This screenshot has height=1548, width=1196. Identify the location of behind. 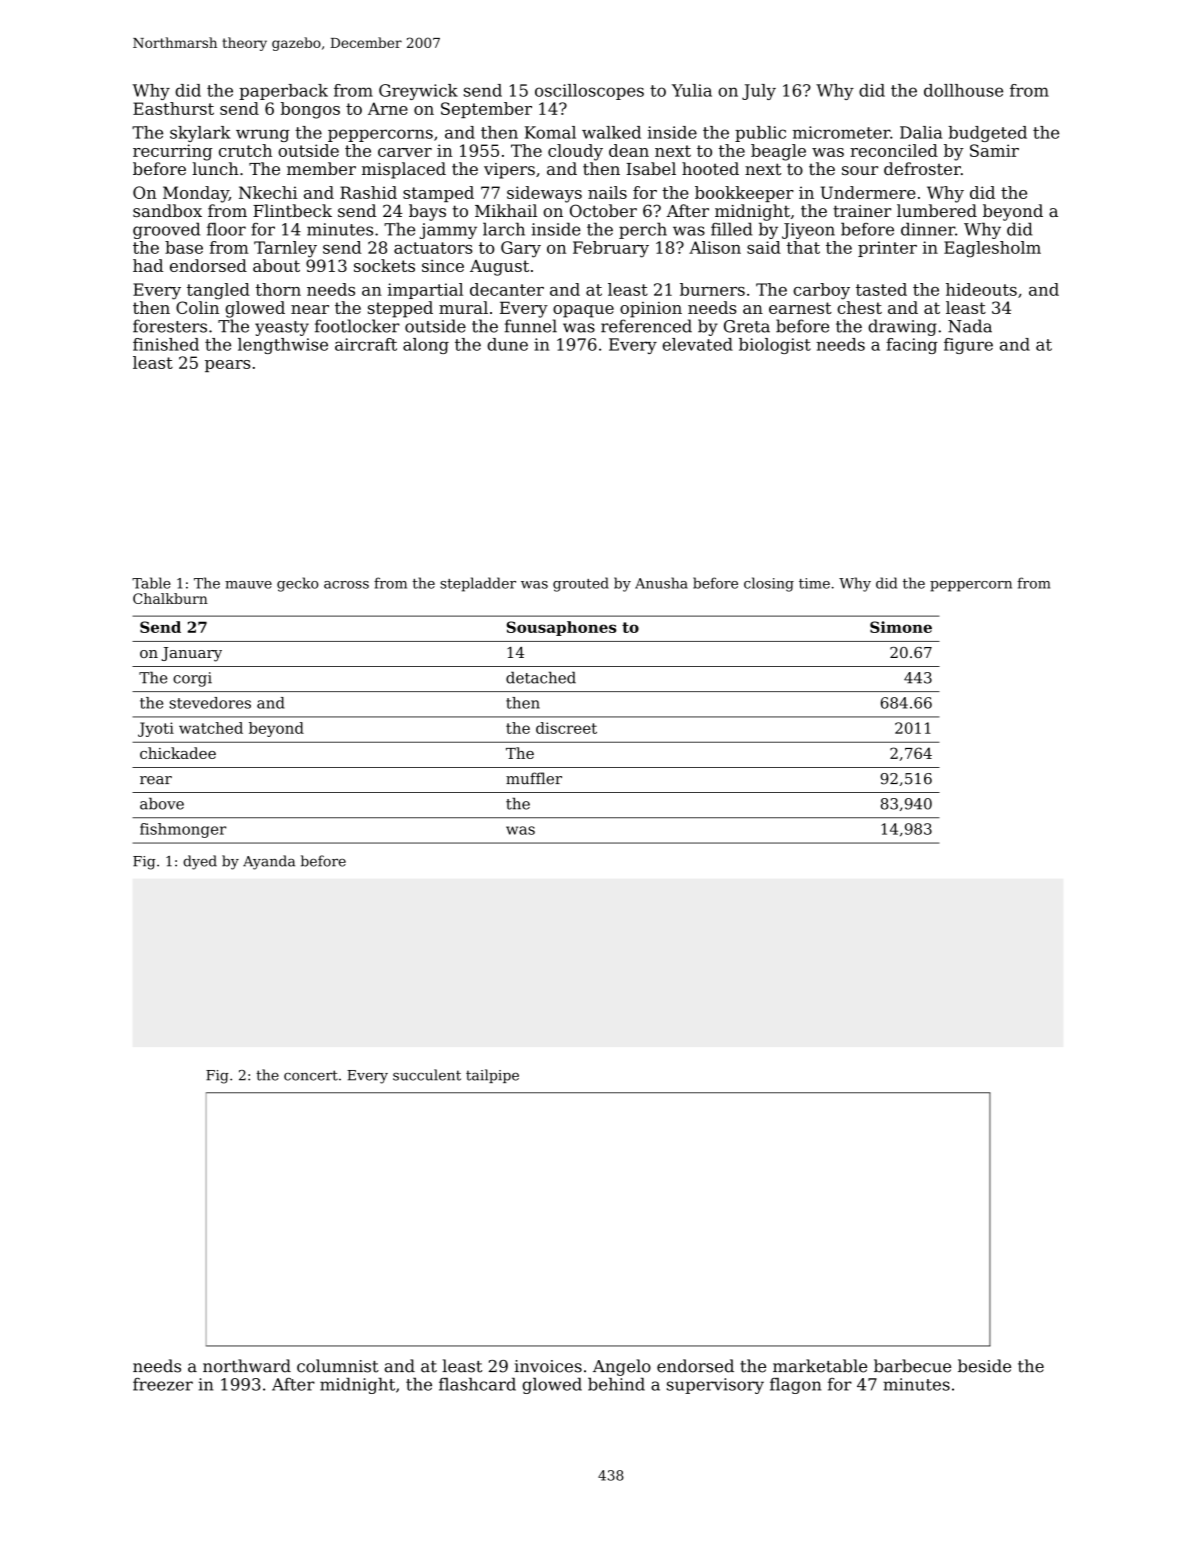
(616, 1384).
